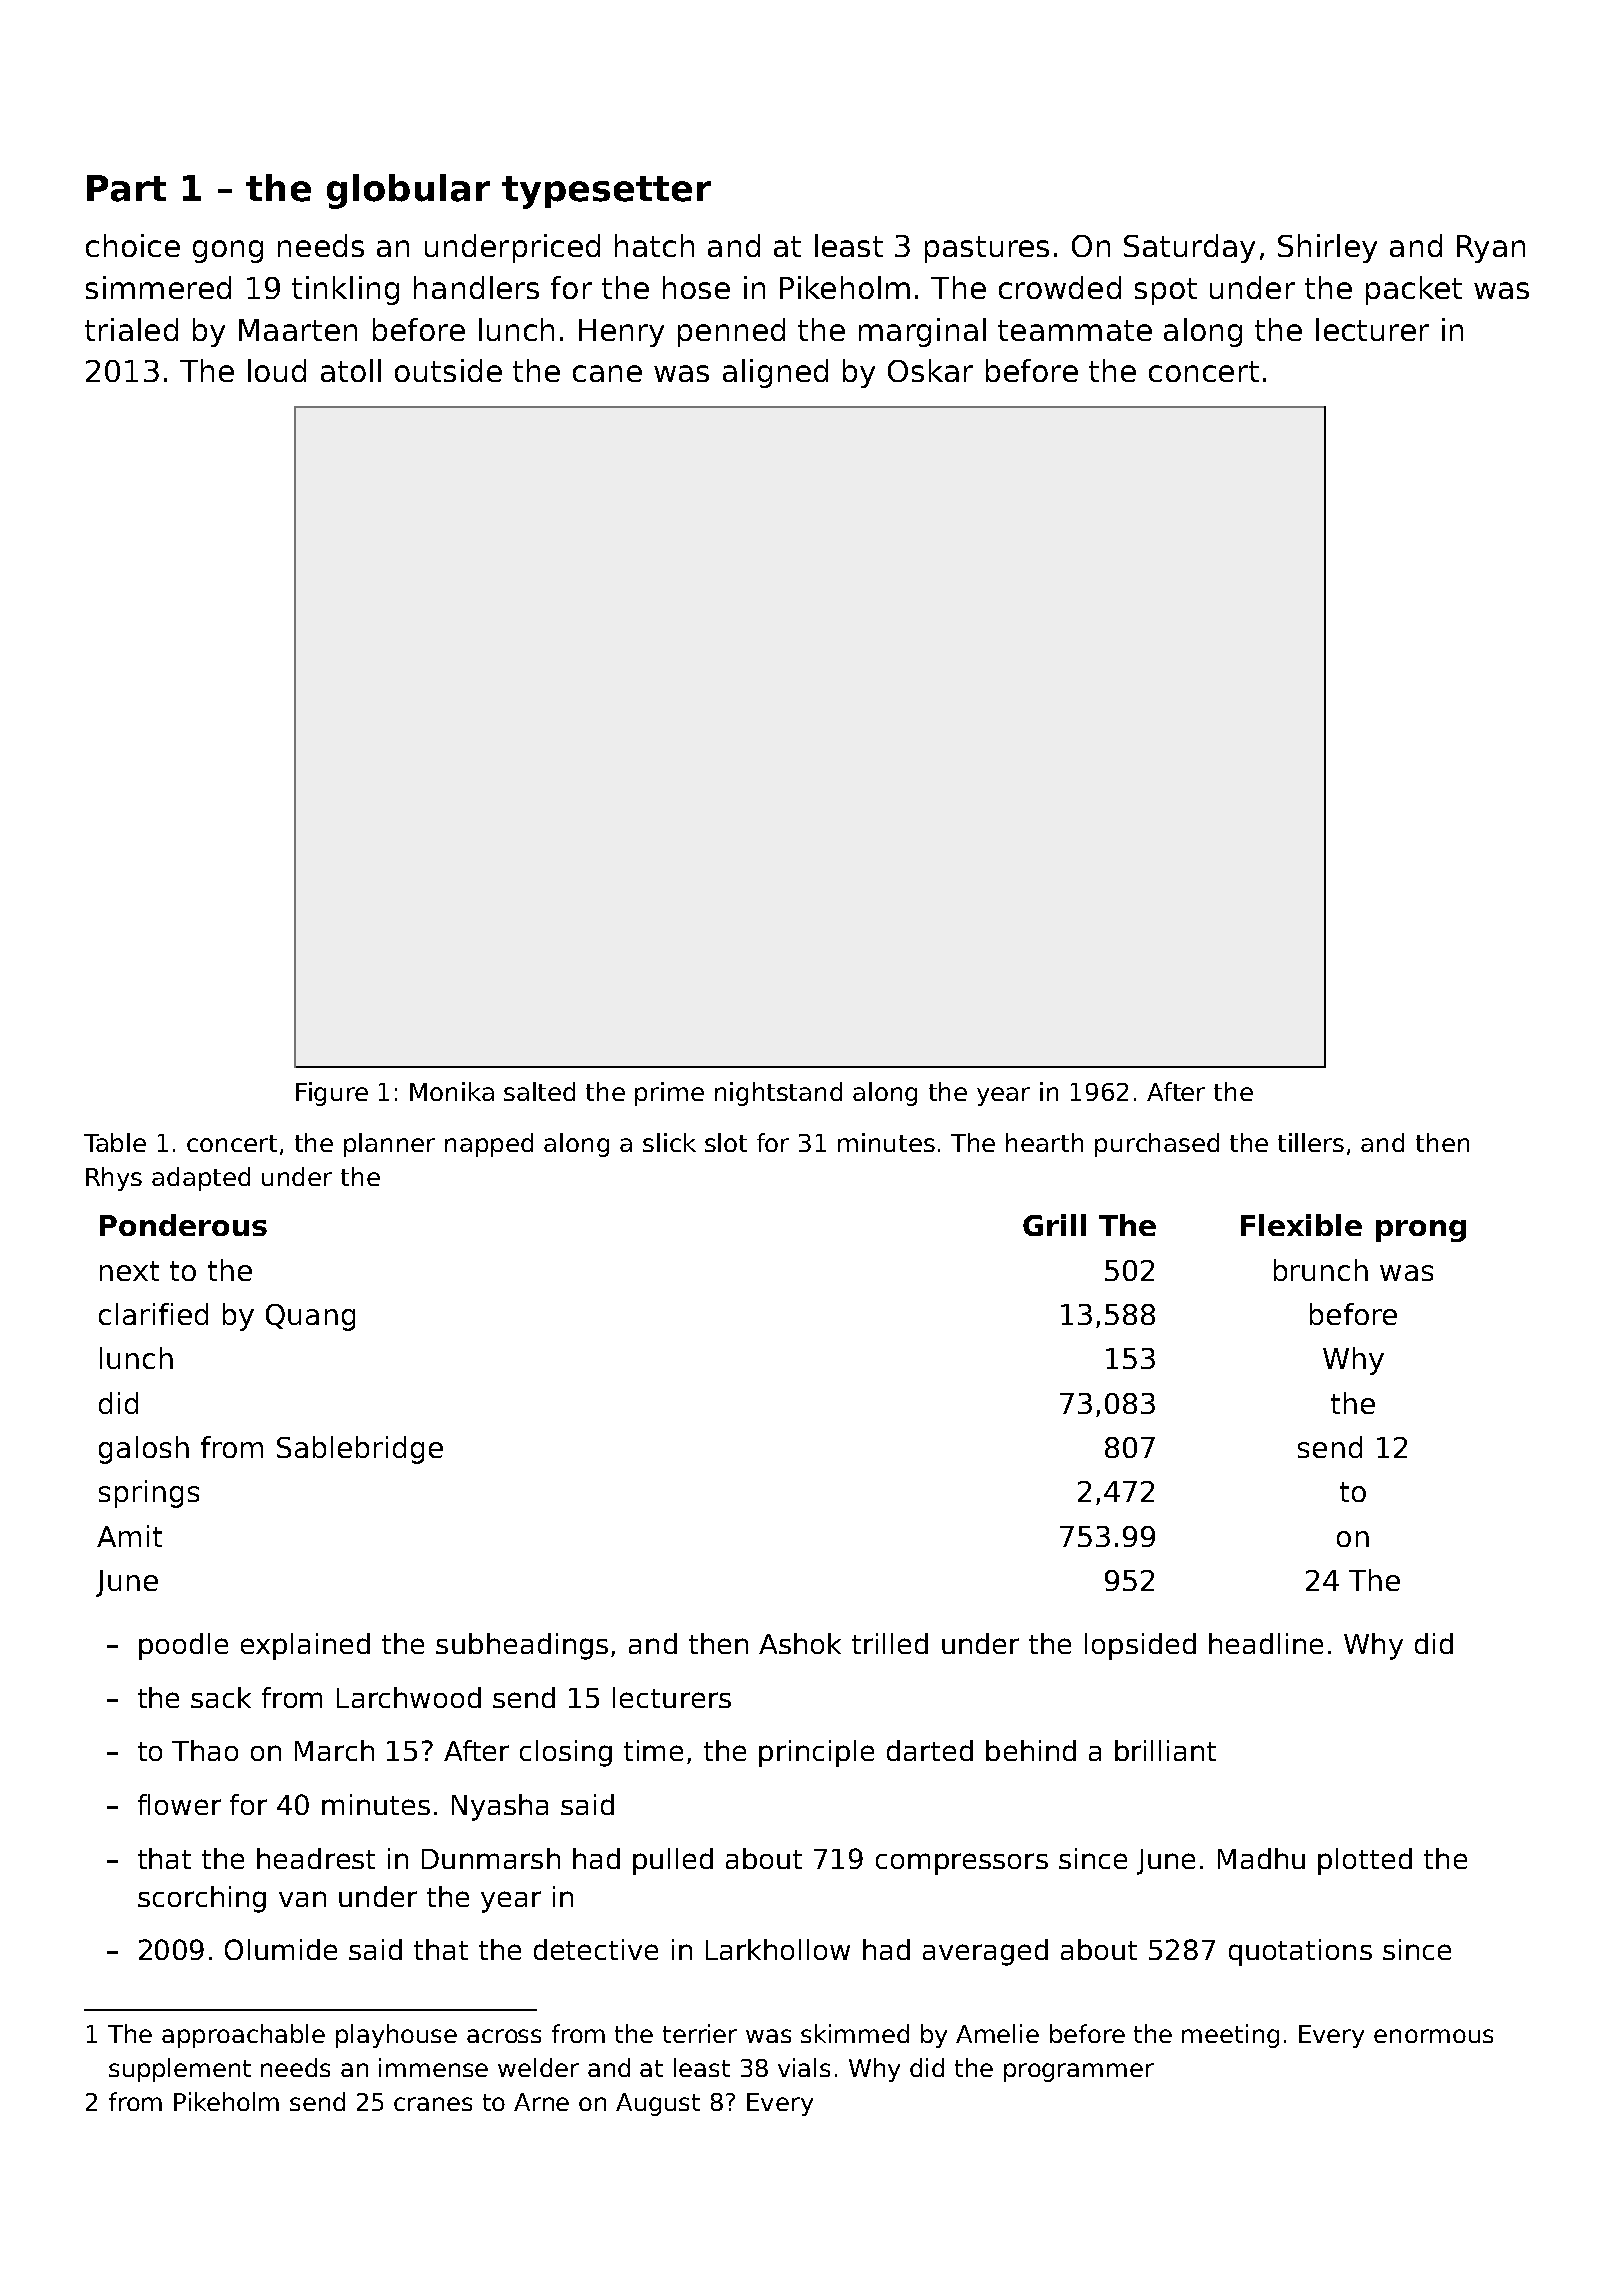 This screenshot has width=1620, height=2292. Describe the element at coordinates (658, 2104) in the screenshot. I see `August` at that location.
